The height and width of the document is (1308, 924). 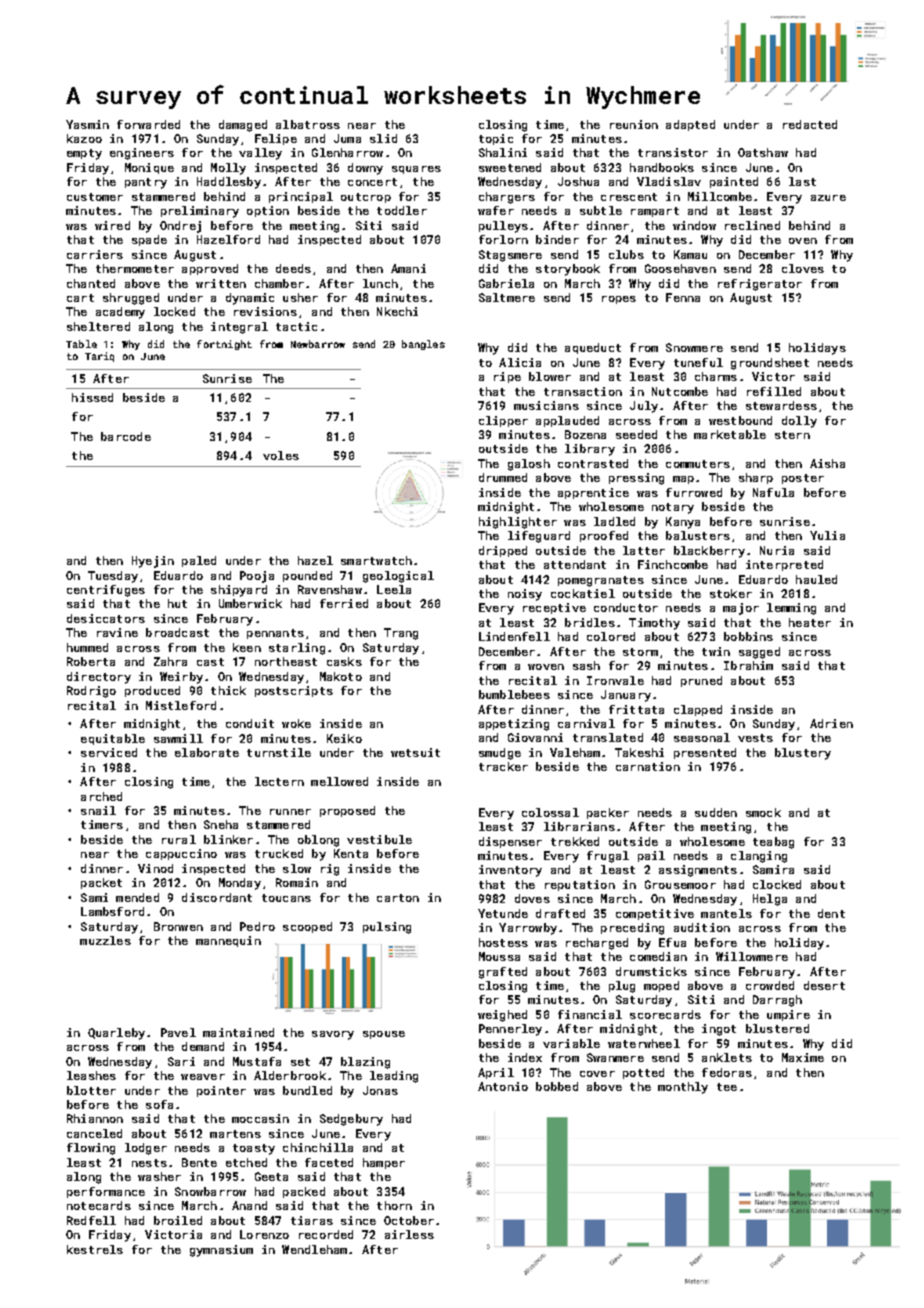 I want to click on Kanya, so click(x=683, y=523).
